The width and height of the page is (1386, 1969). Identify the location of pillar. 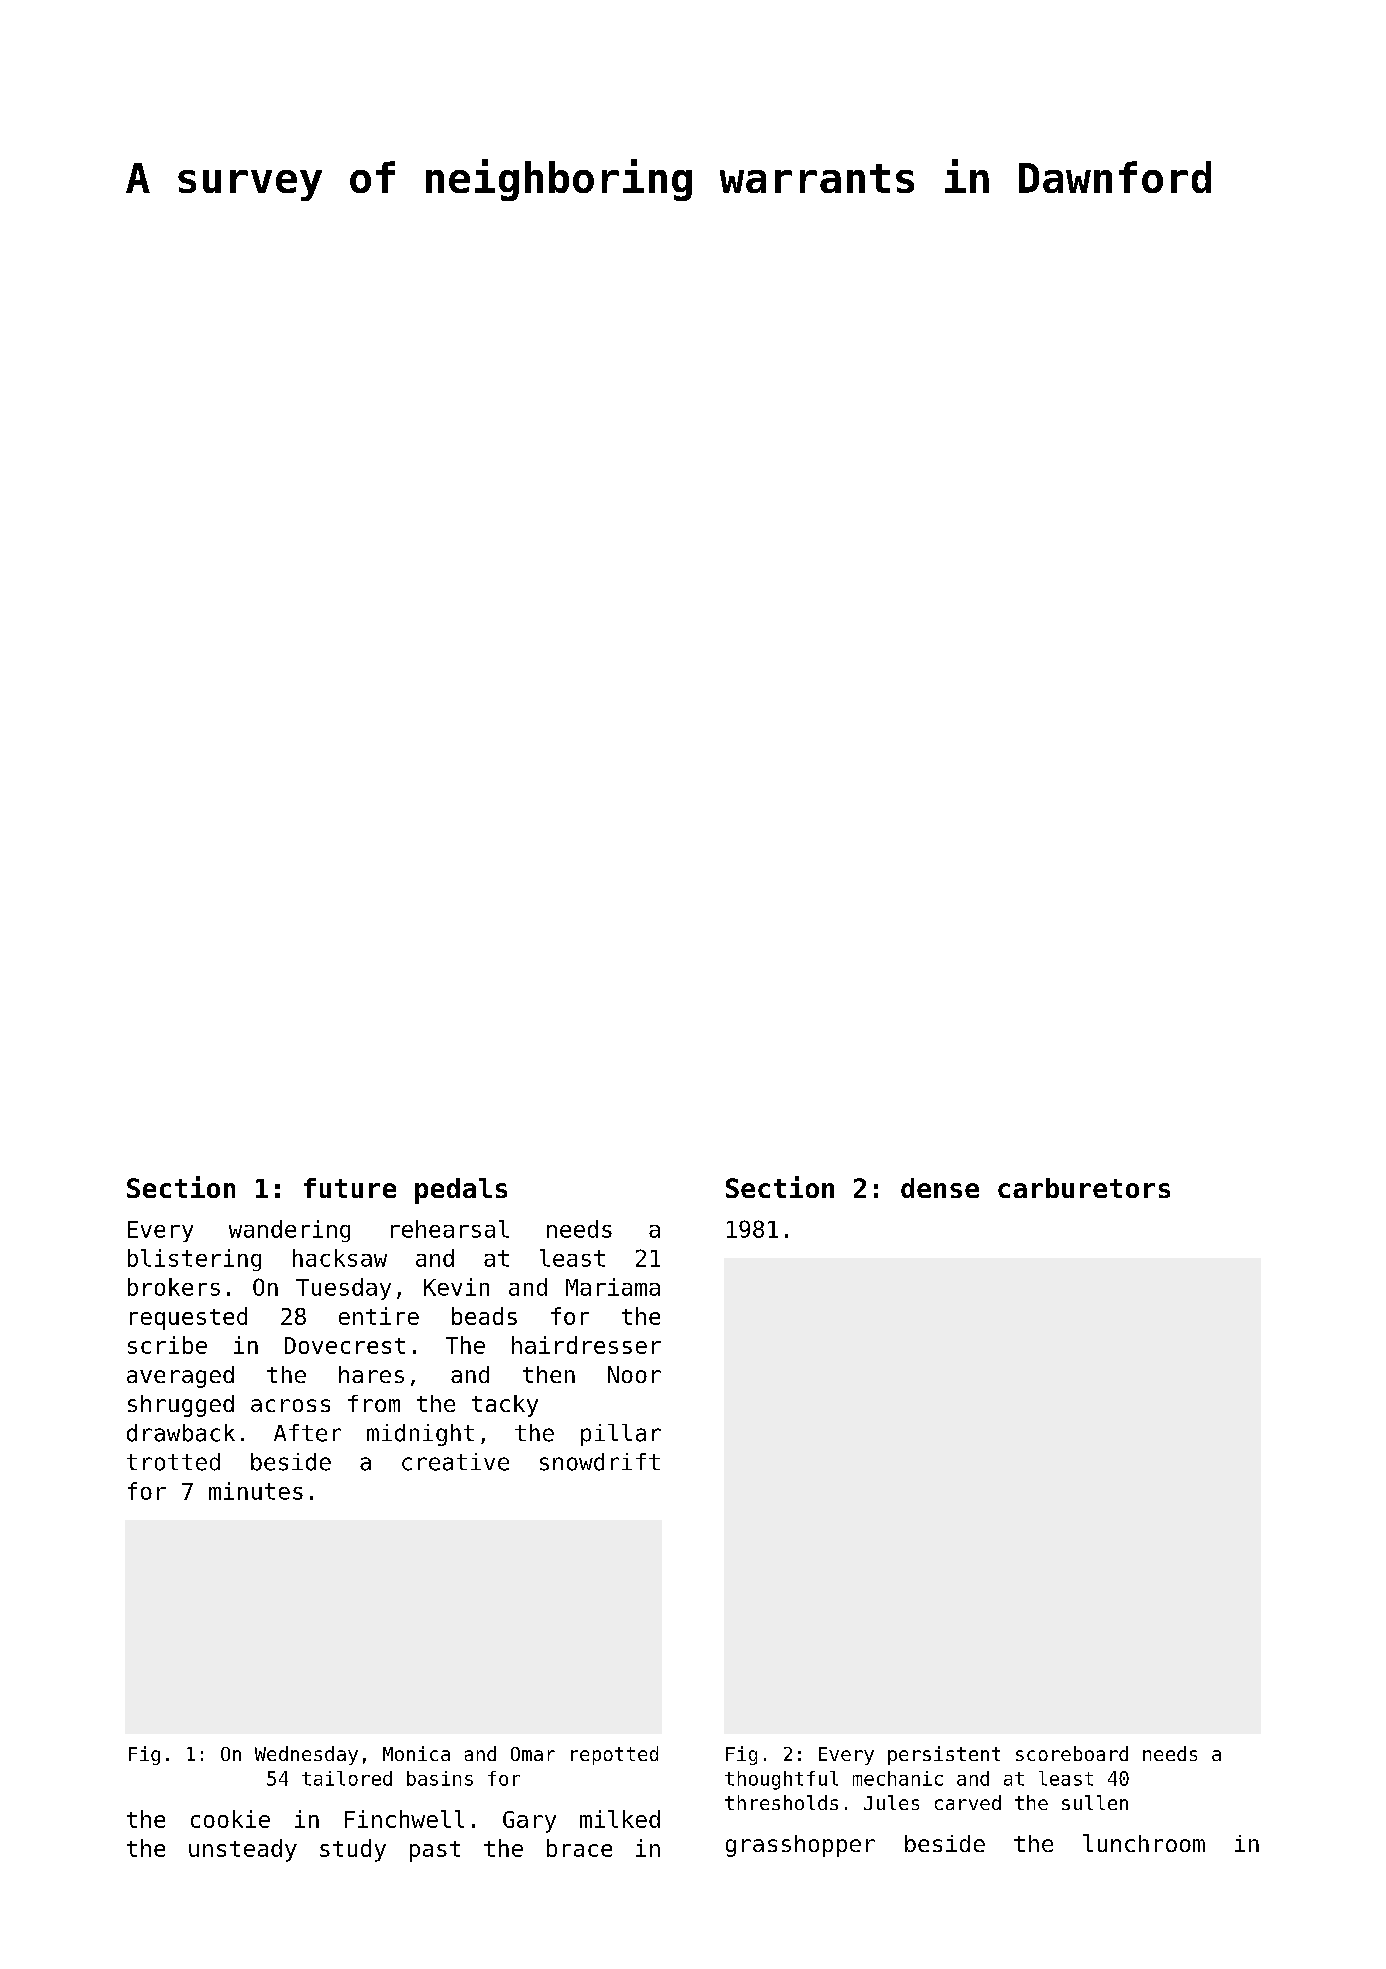
(621, 1435).
